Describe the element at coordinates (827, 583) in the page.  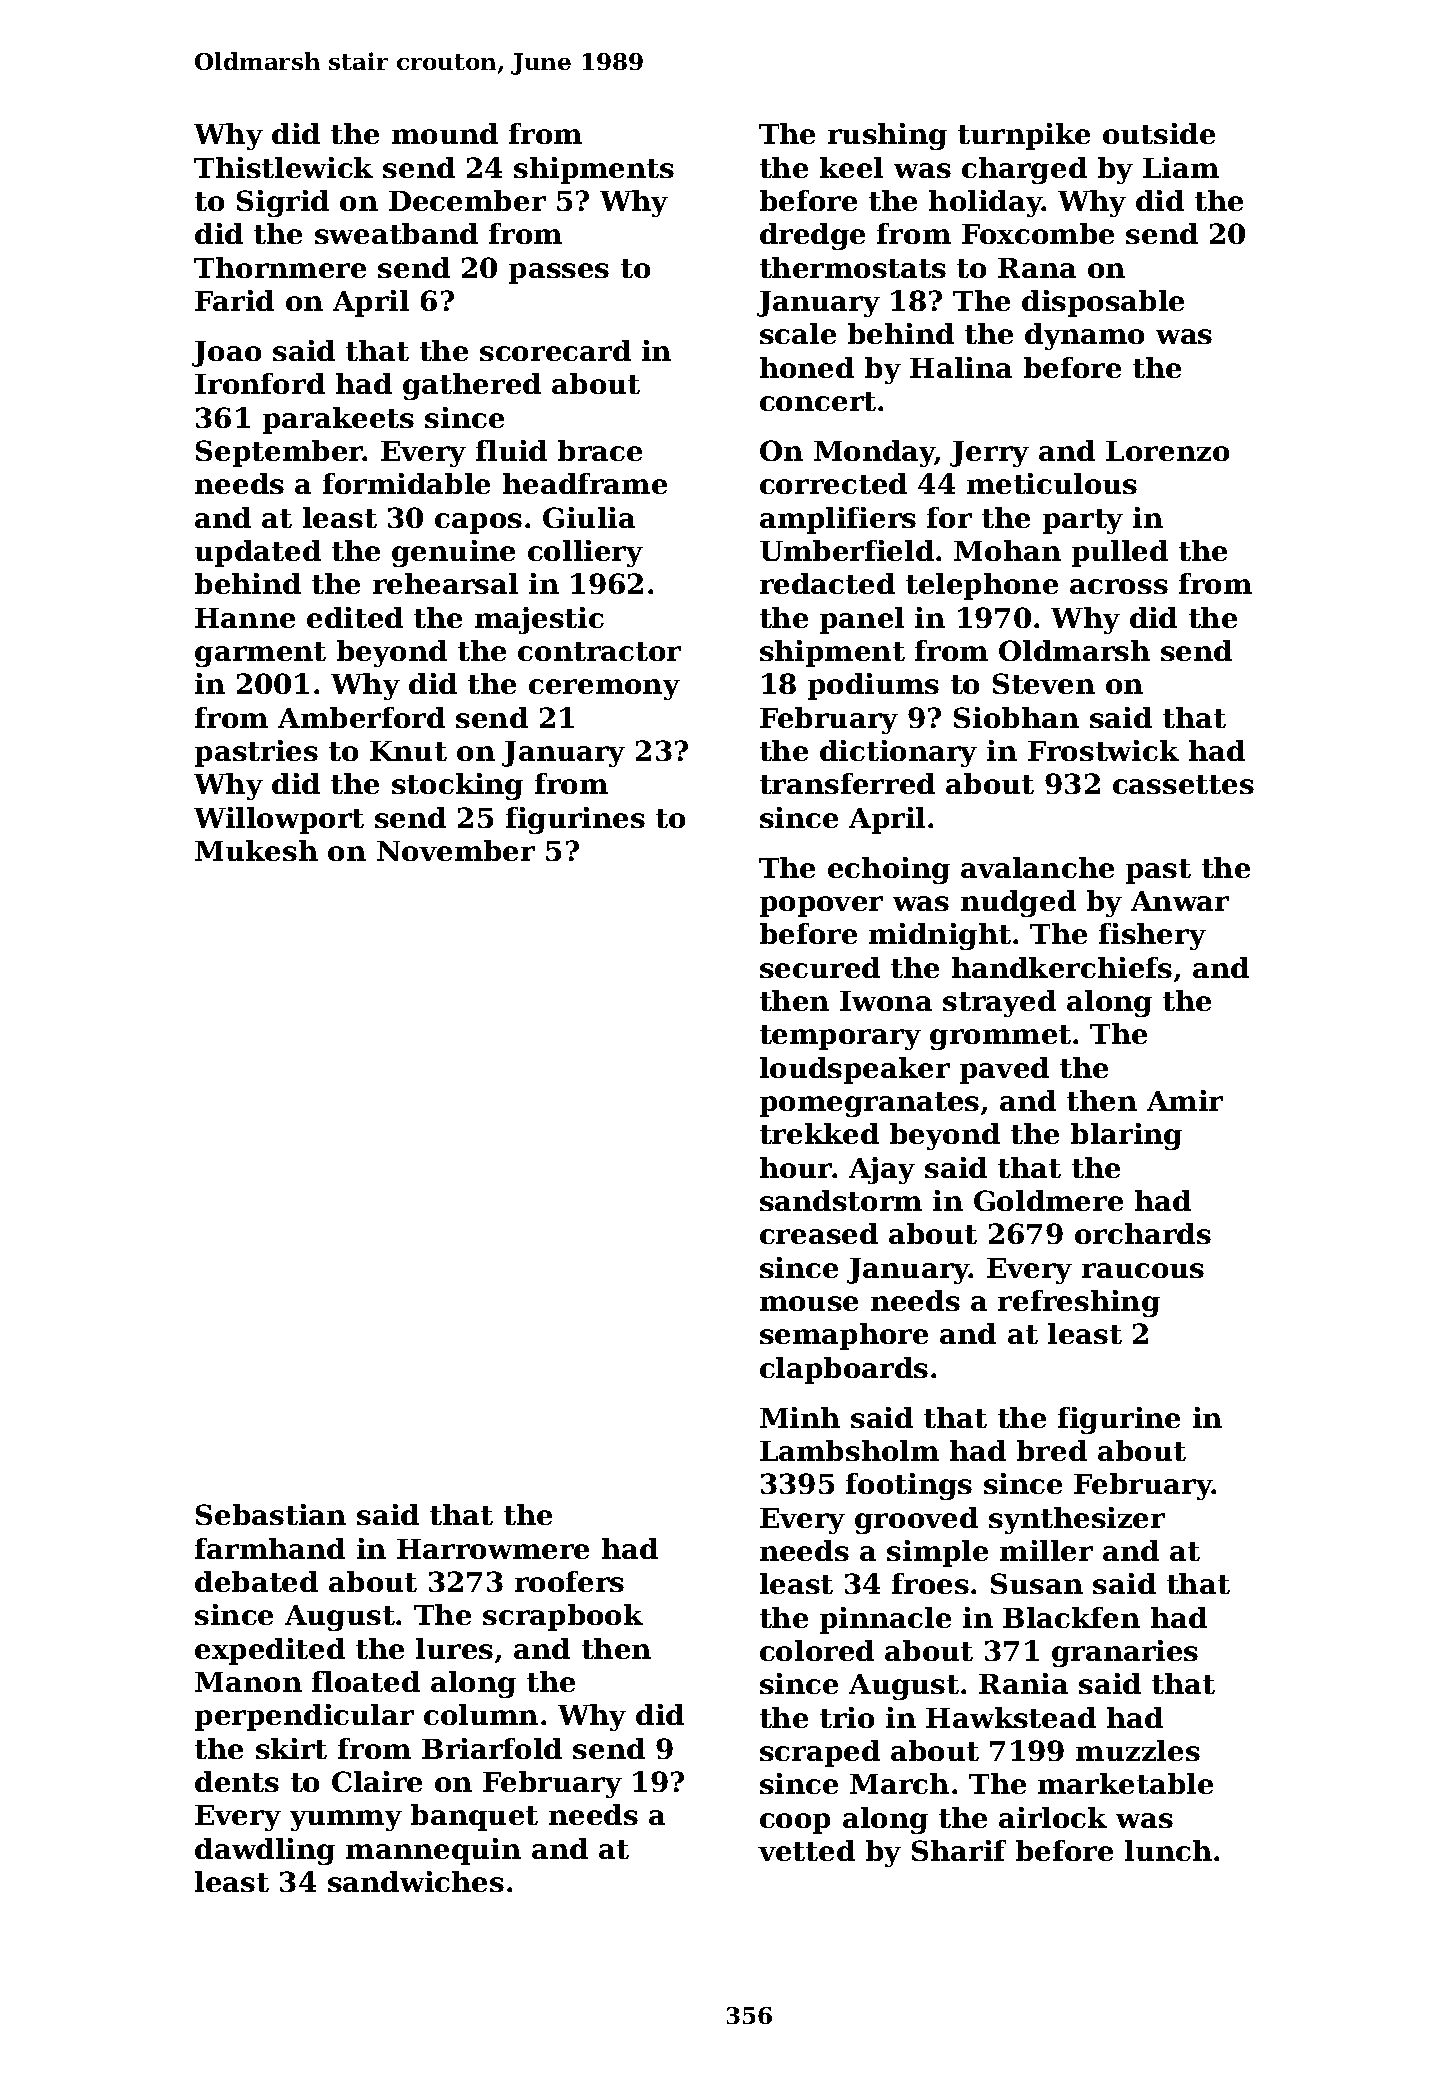
I see `redacted` at that location.
